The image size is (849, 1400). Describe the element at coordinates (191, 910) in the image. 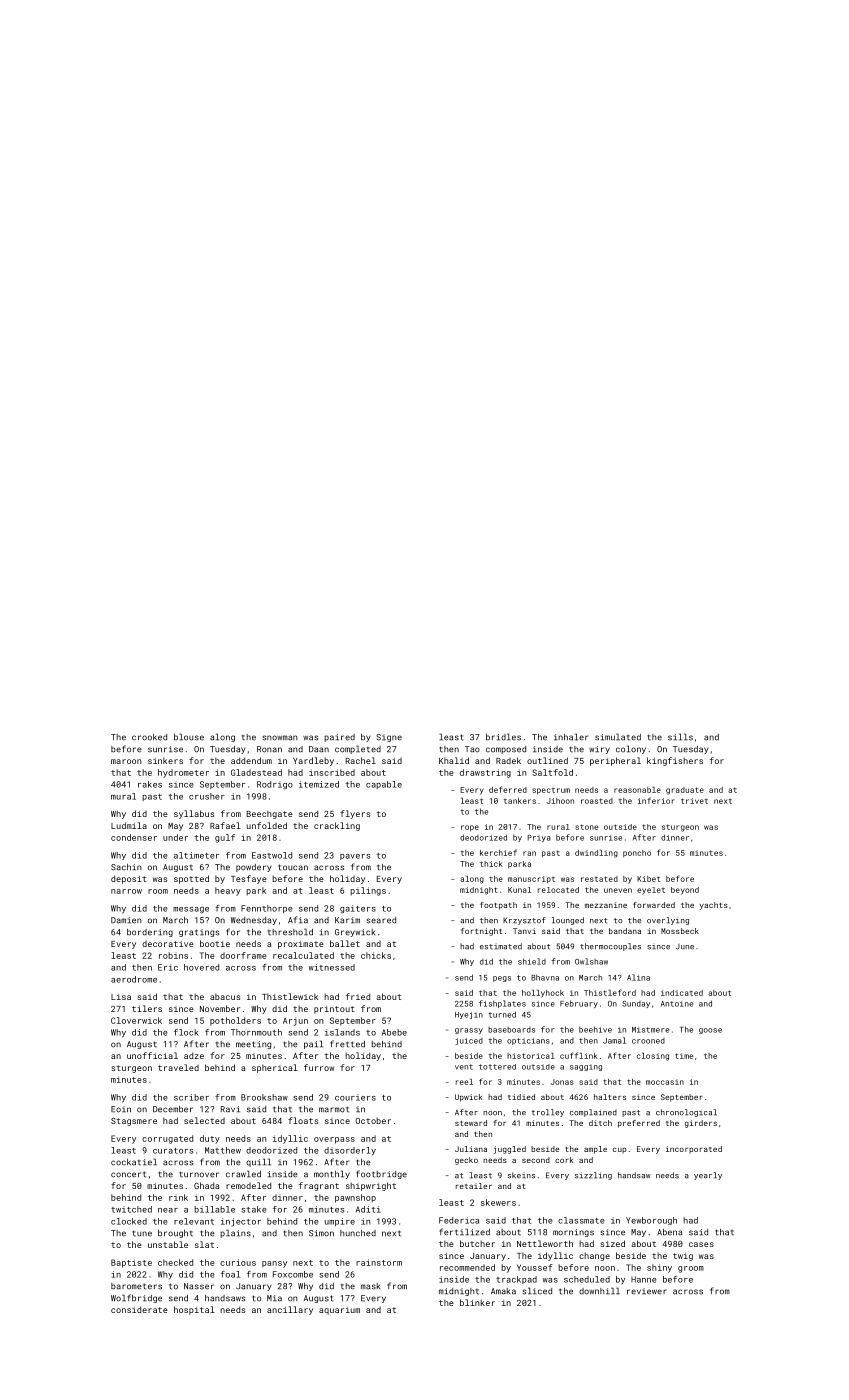

I see `message` at that location.
